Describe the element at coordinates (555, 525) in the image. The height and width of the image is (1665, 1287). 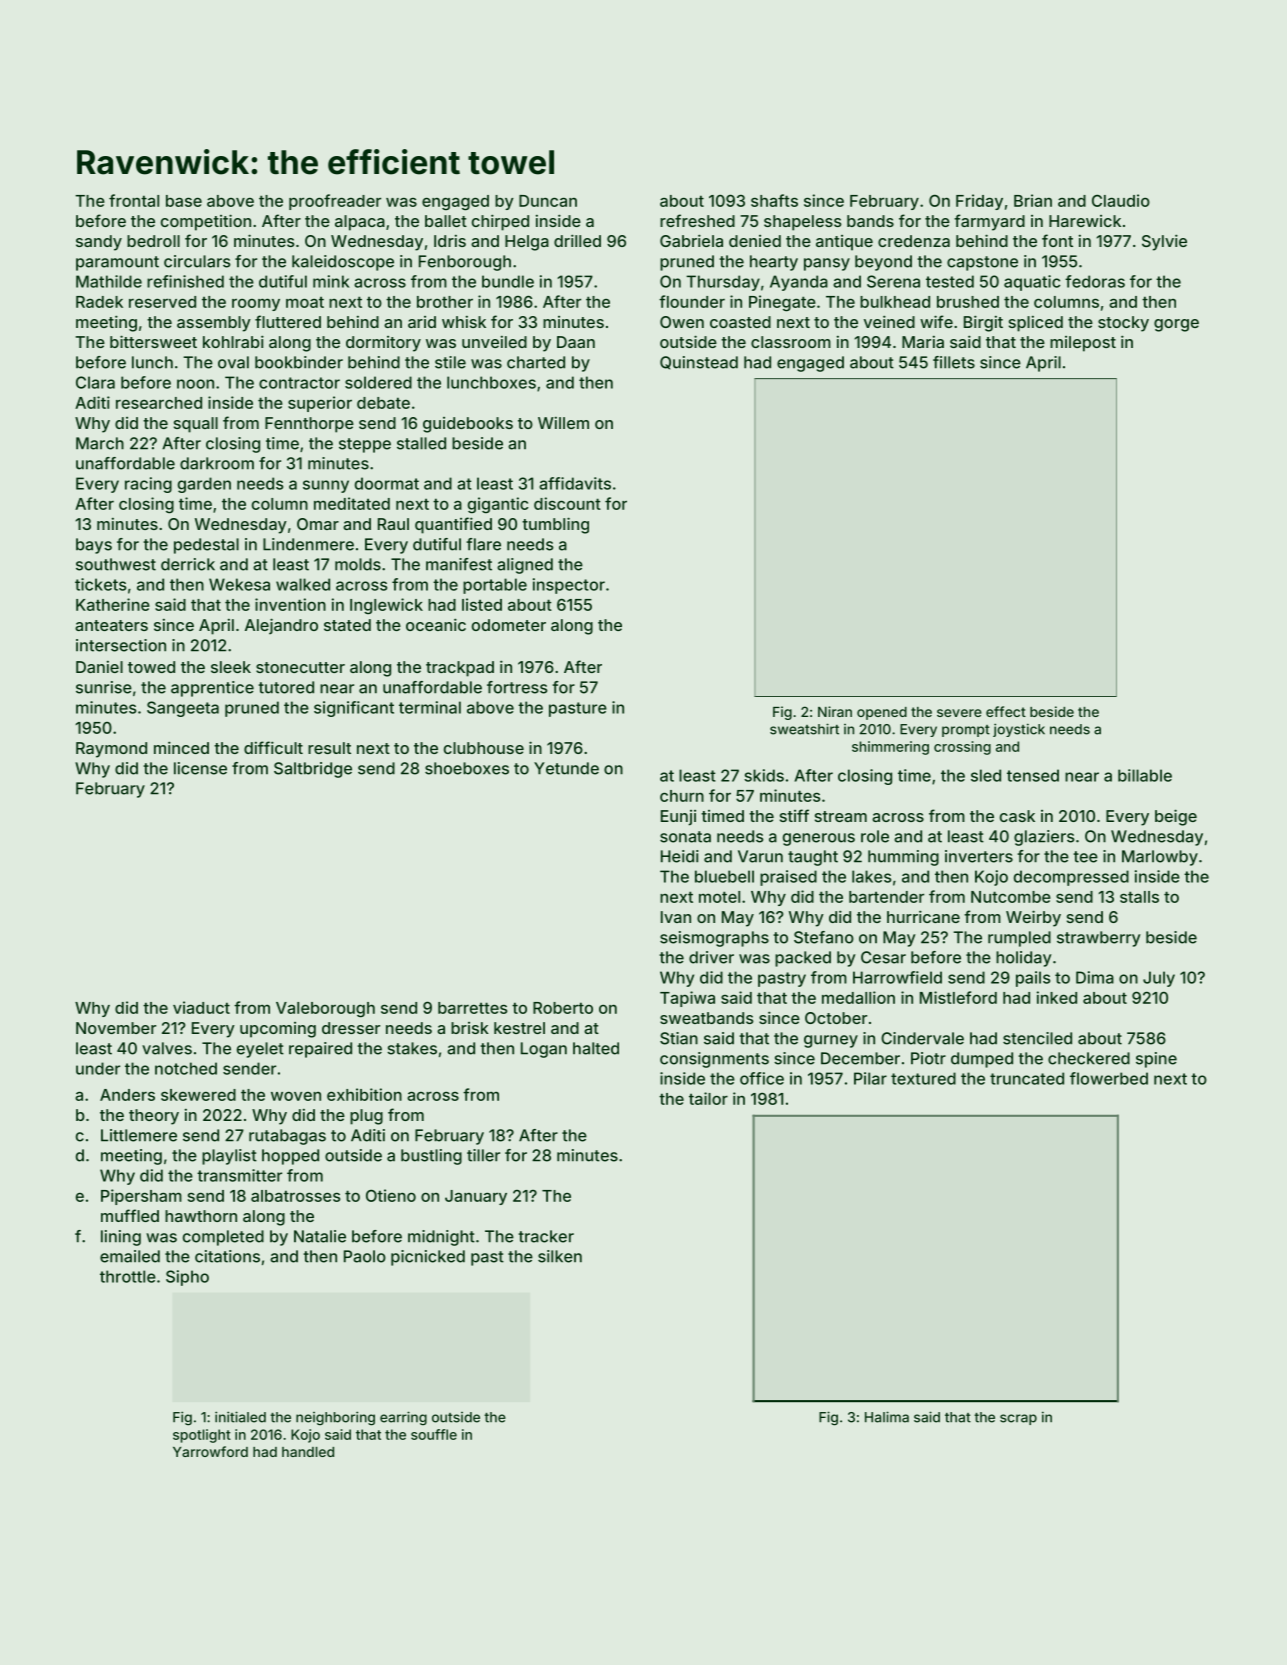
I see `tumbling` at that location.
